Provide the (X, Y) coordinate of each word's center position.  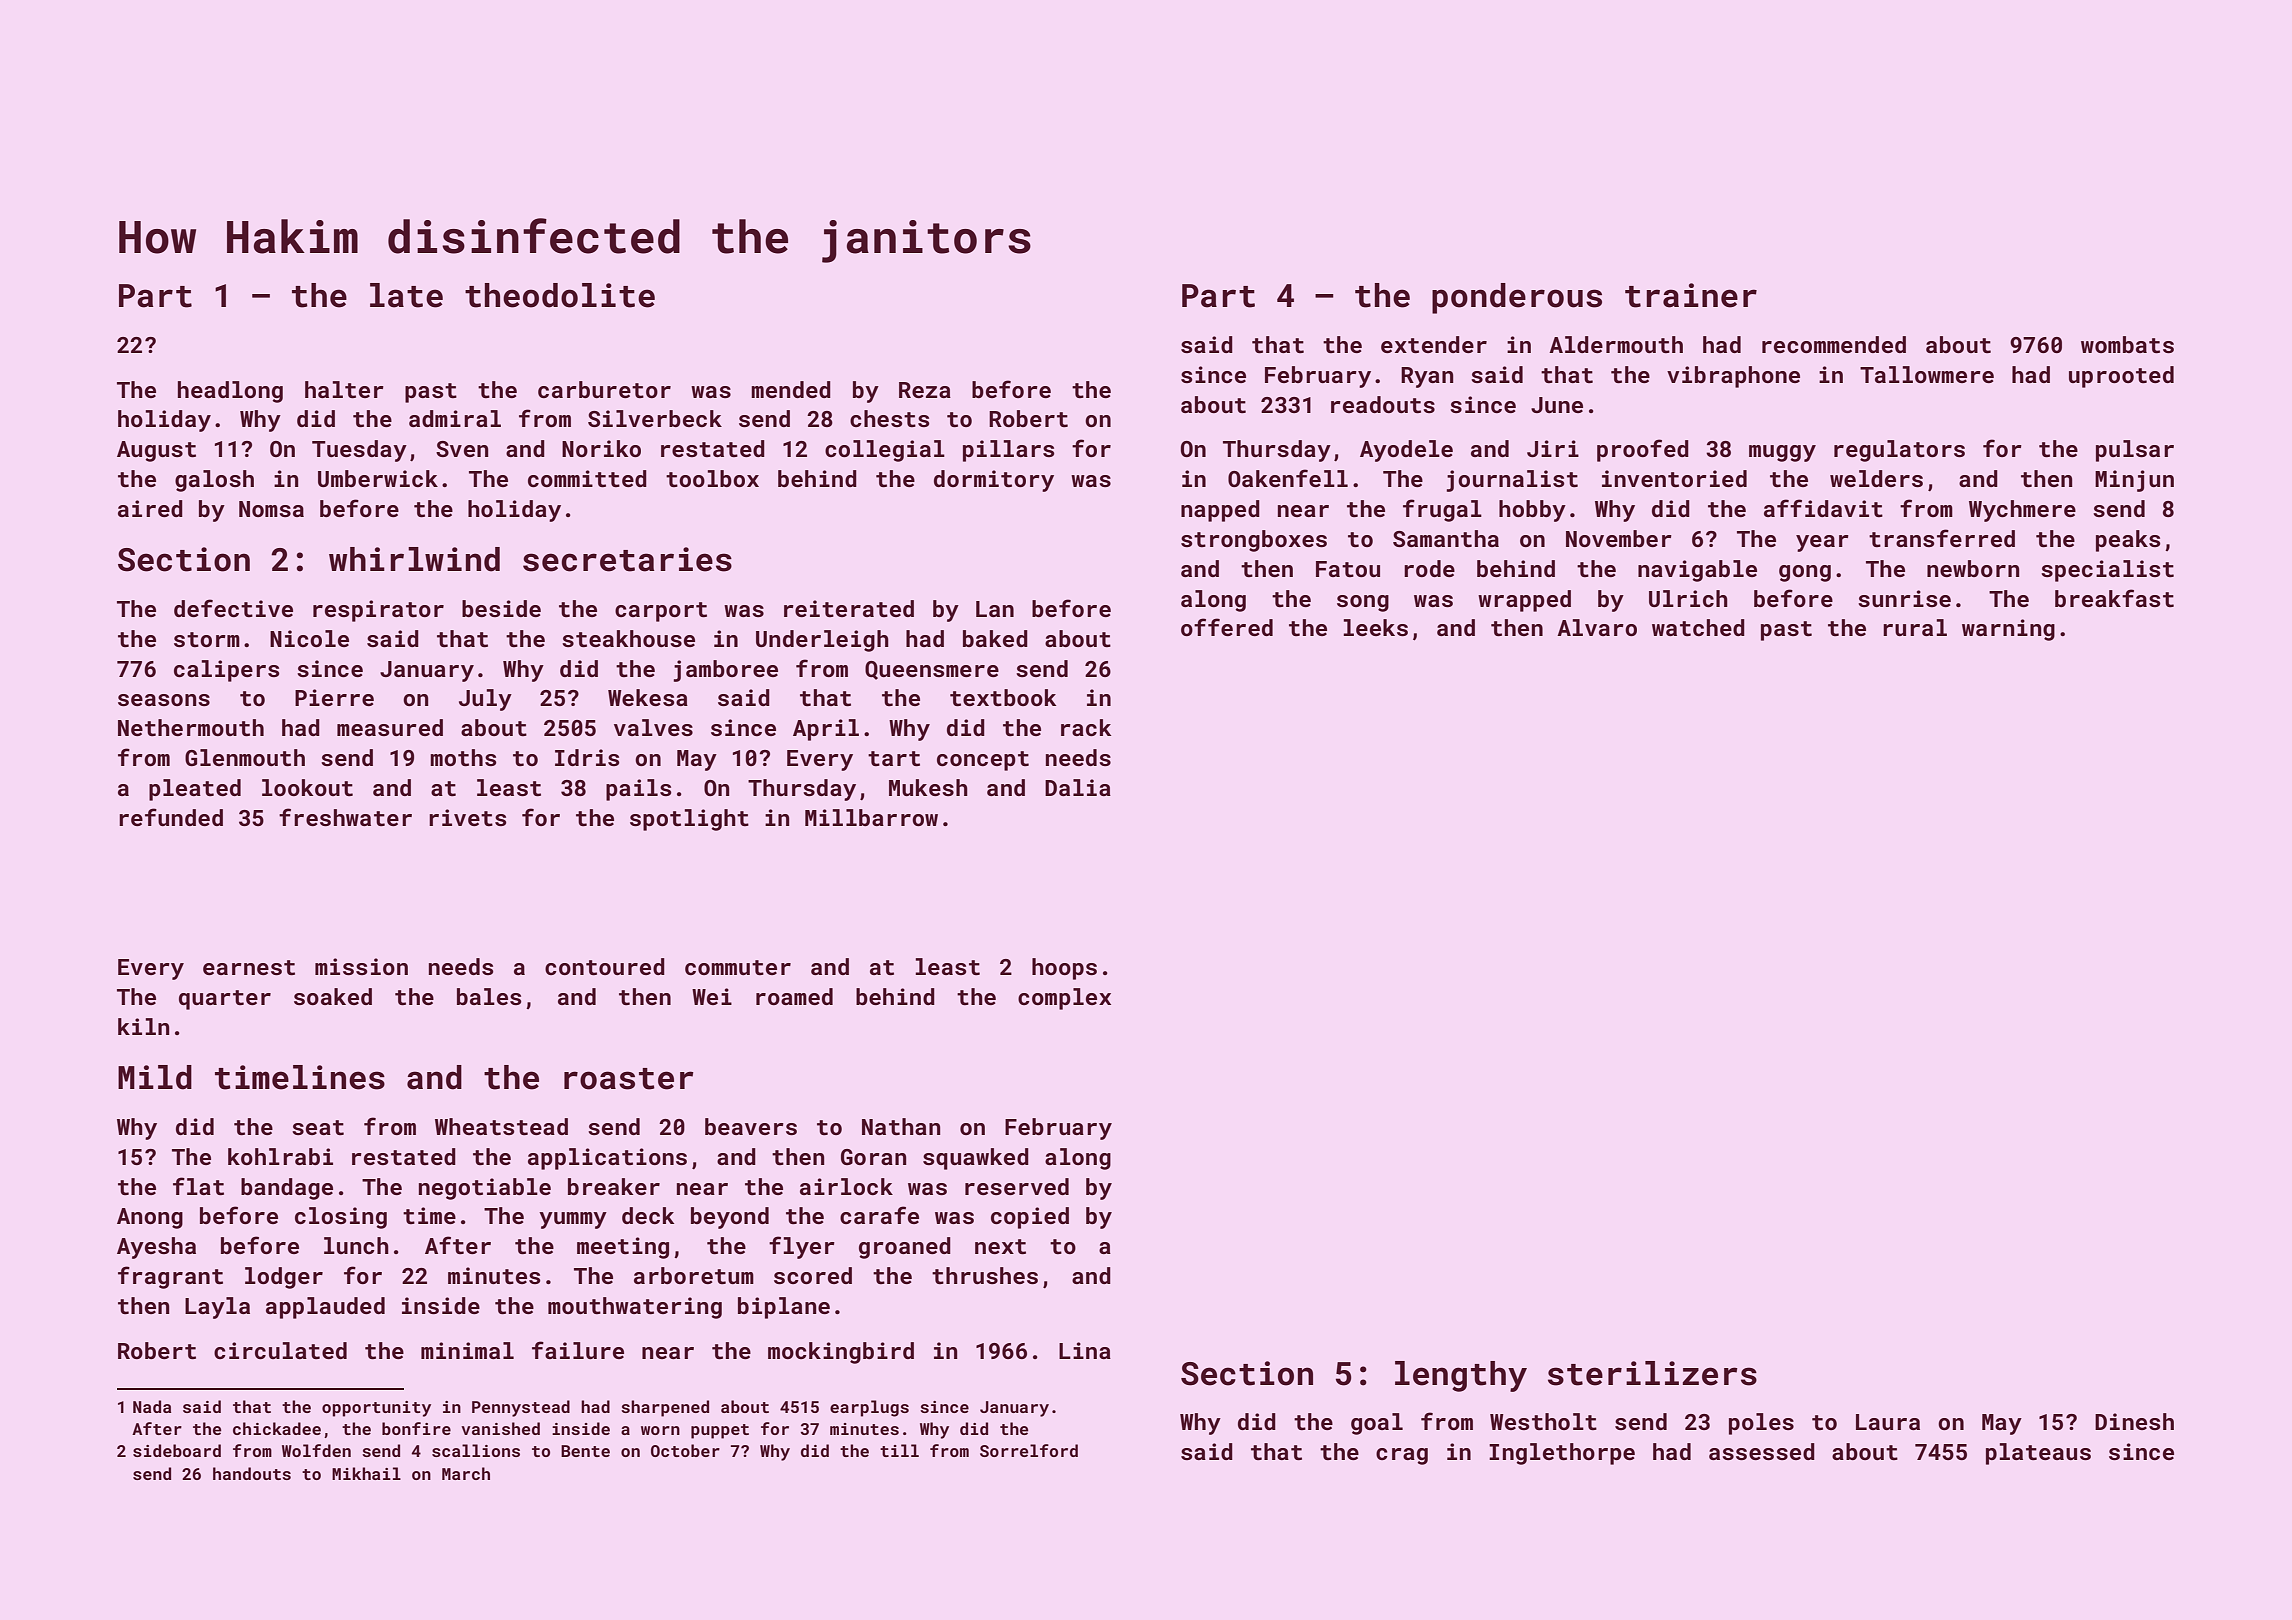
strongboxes (1254, 541)
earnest (249, 967)
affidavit (1823, 508)
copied (1030, 1218)
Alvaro (1597, 627)
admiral (455, 418)
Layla (217, 1308)
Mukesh (928, 787)
